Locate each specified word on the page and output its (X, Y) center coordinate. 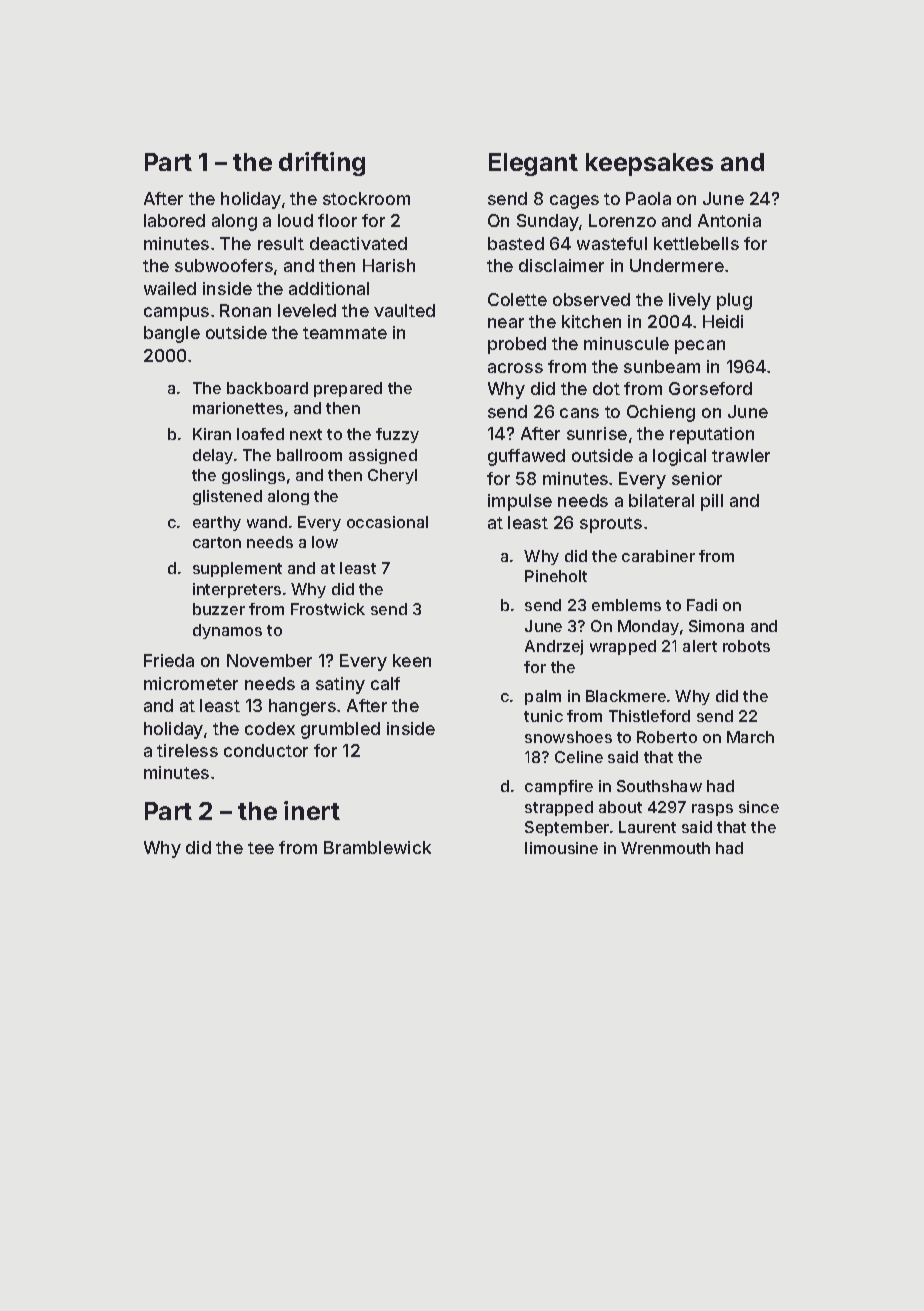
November (269, 660)
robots (746, 646)
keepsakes (649, 164)
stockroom (366, 198)
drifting (322, 164)
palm (543, 697)
